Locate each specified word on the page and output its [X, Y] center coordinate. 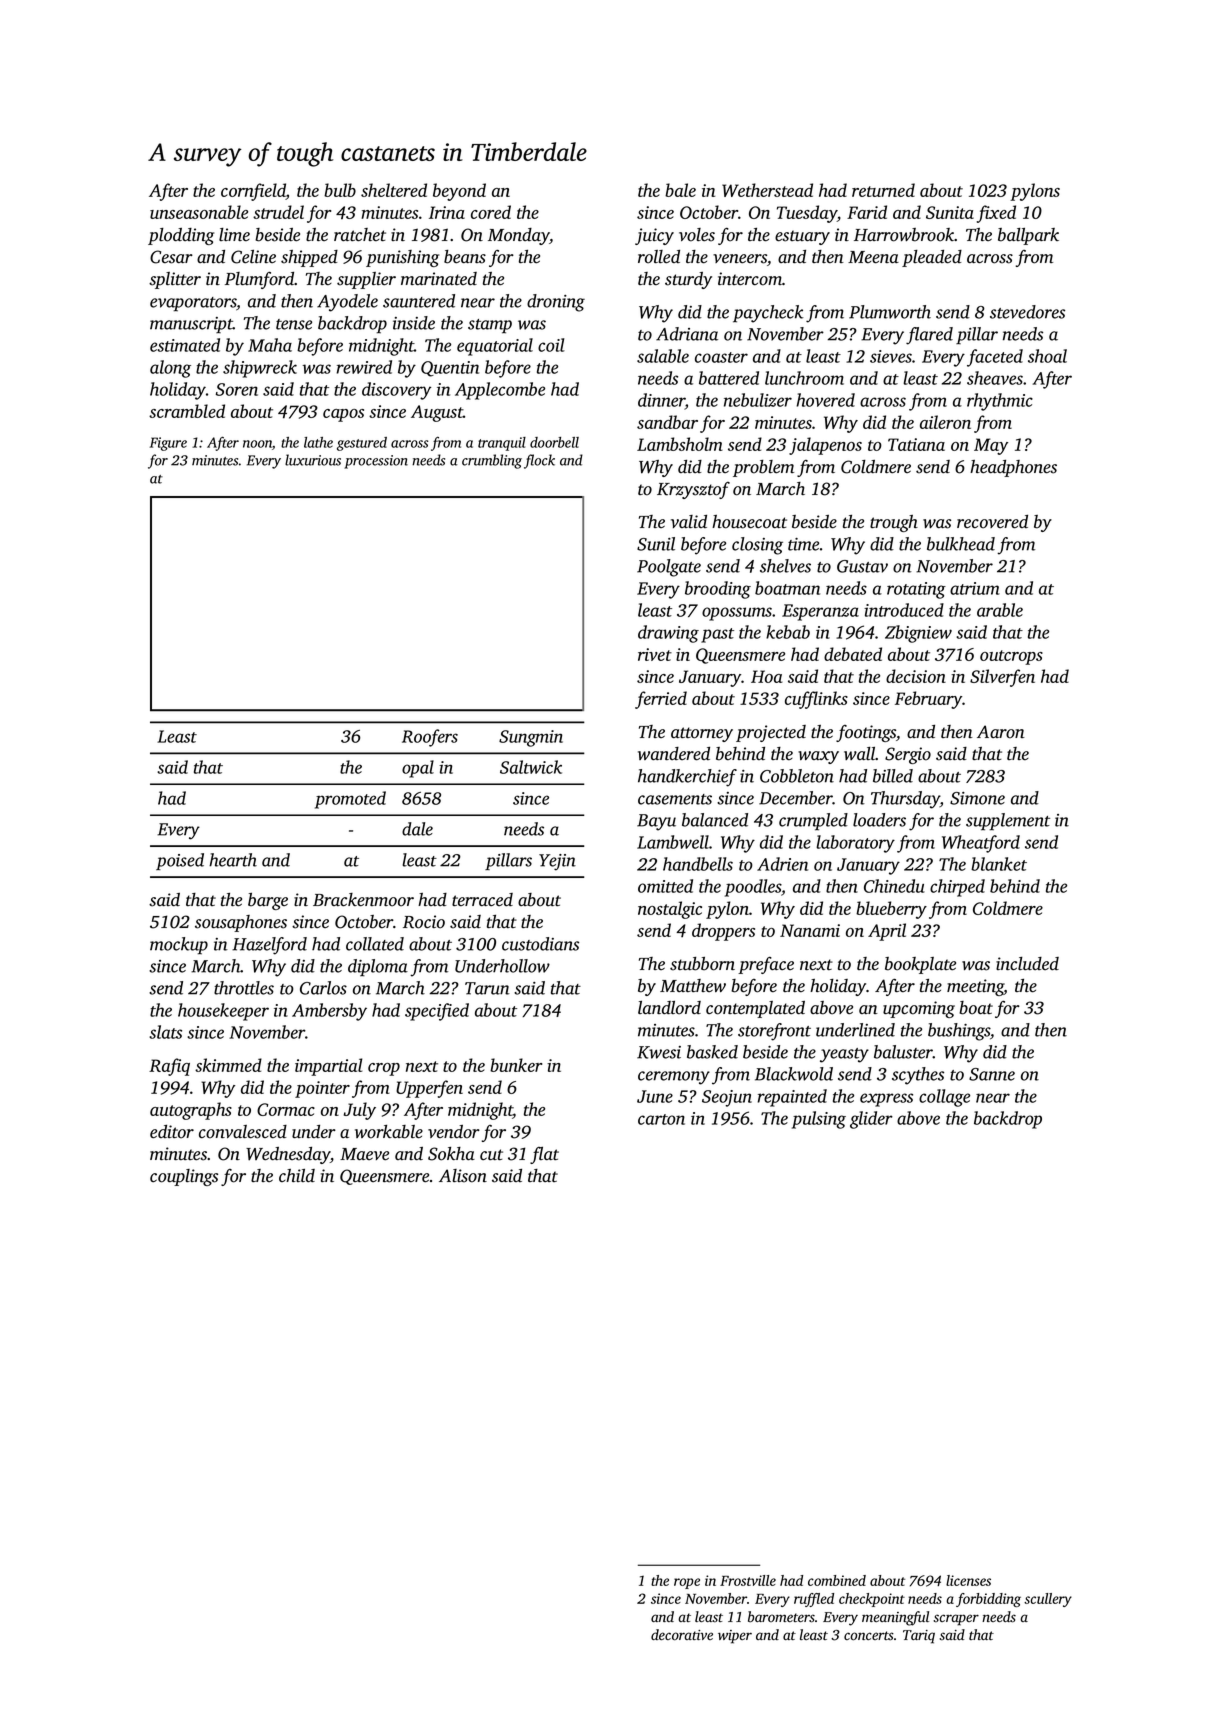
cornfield [253, 192]
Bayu [656, 822]
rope [687, 1583]
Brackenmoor [363, 900]
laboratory [855, 844]
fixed [996, 214]
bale [680, 190]
